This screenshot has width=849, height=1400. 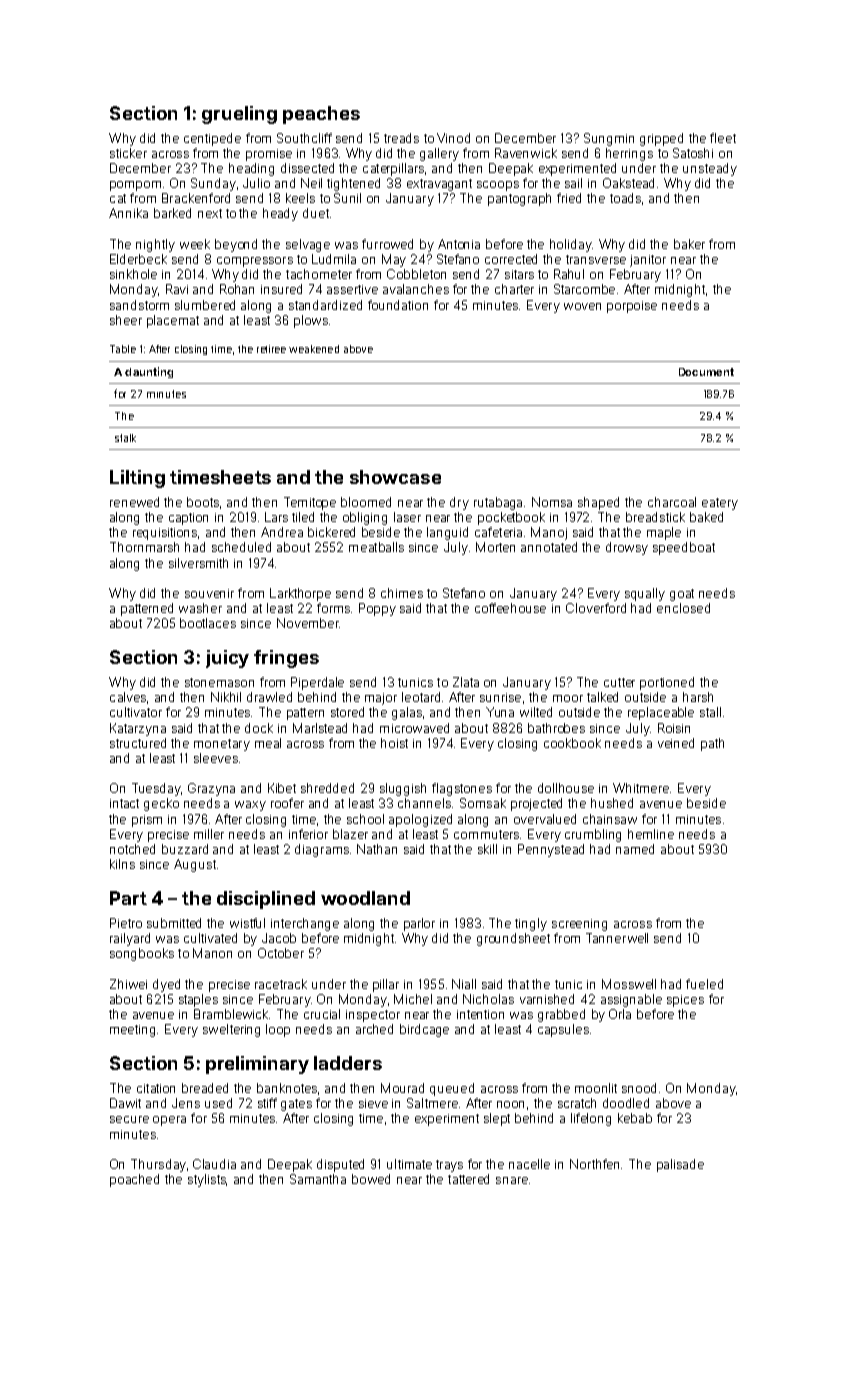 I want to click on buzzard, so click(x=185, y=849).
